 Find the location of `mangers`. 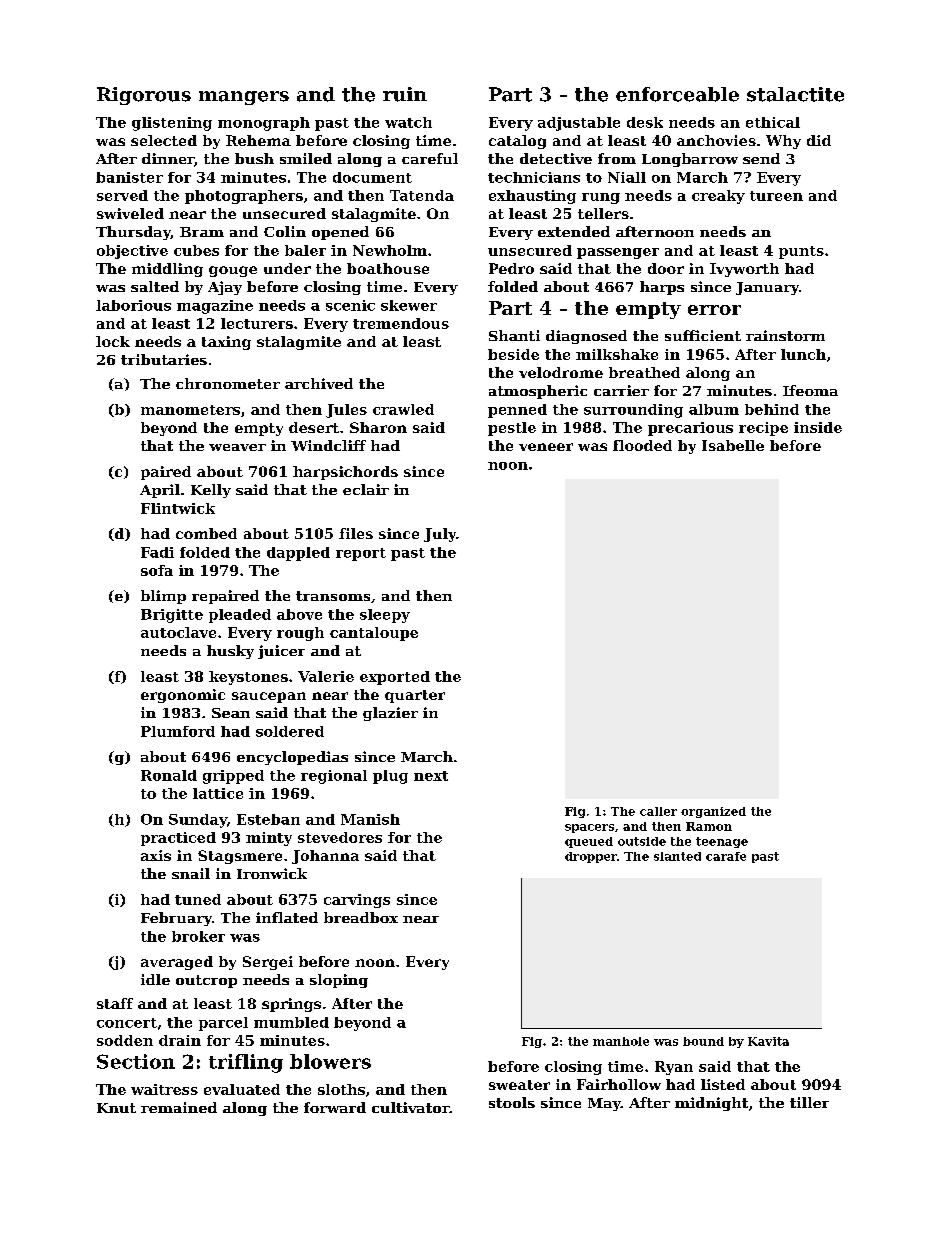

mangers is located at coordinates (244, 98).
